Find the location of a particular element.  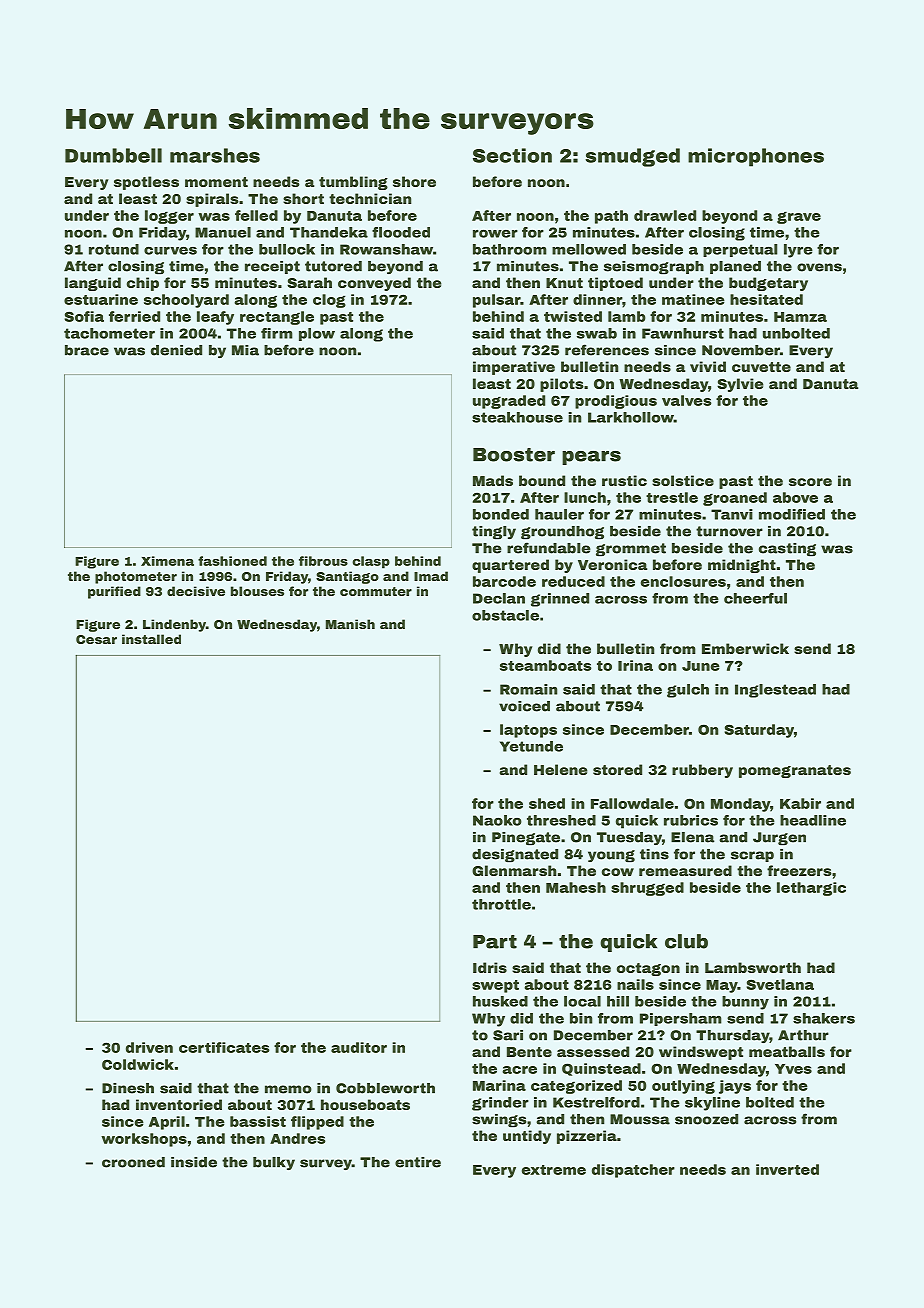

Svetlana is located at coordinates (780, 984).
